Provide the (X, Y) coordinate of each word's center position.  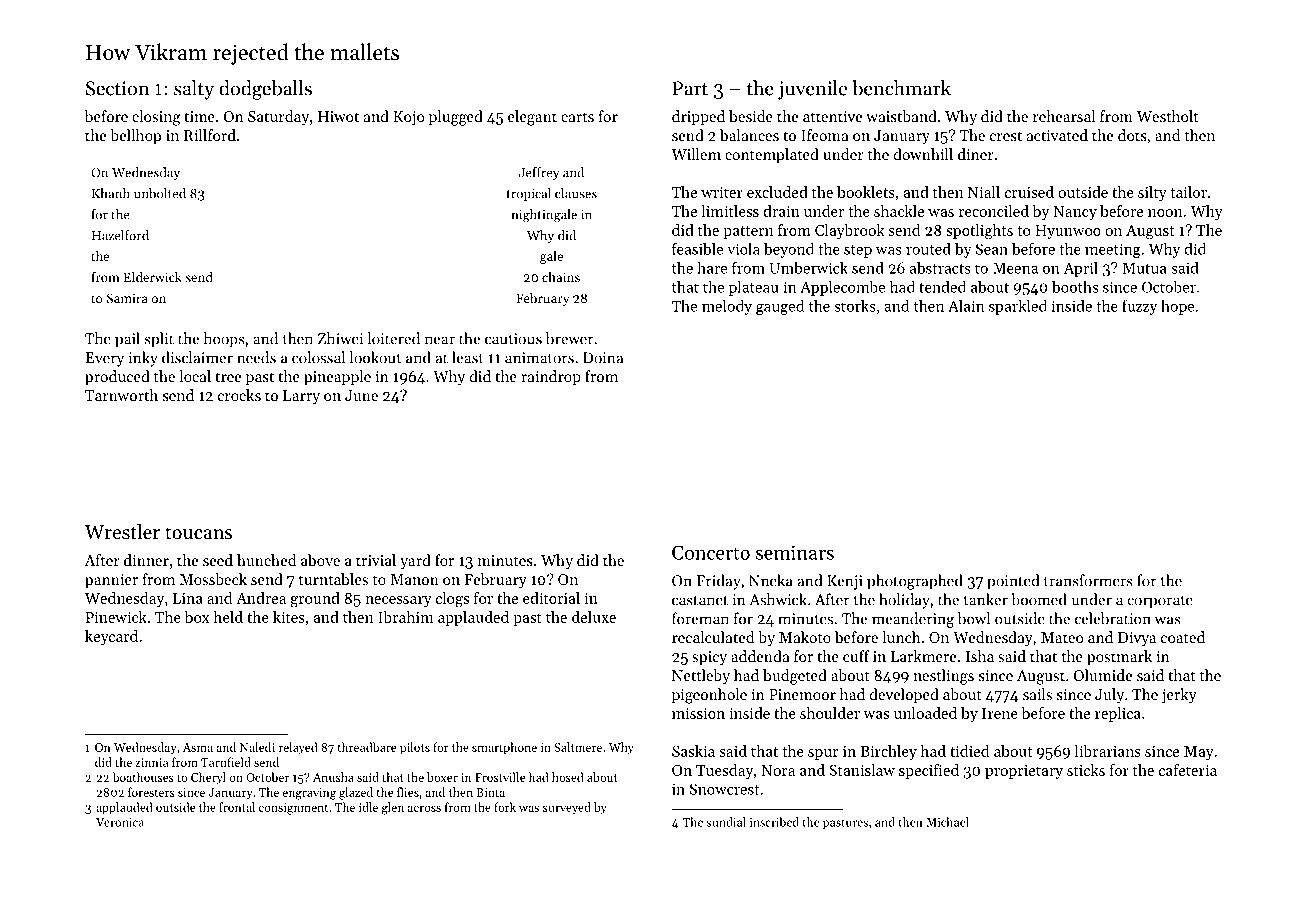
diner (976, 154)
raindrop (551, 377)
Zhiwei (340, 338)
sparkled (1018, 307)
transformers (1088, 580)
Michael (947, 822)
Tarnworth (121, 395)
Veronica (120, 822)
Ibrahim (406, 617)
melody (727, 307)
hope (1177, 307)
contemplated (772, 155)
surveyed (567, 808)
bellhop (135, 136)
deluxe (594, 617)
